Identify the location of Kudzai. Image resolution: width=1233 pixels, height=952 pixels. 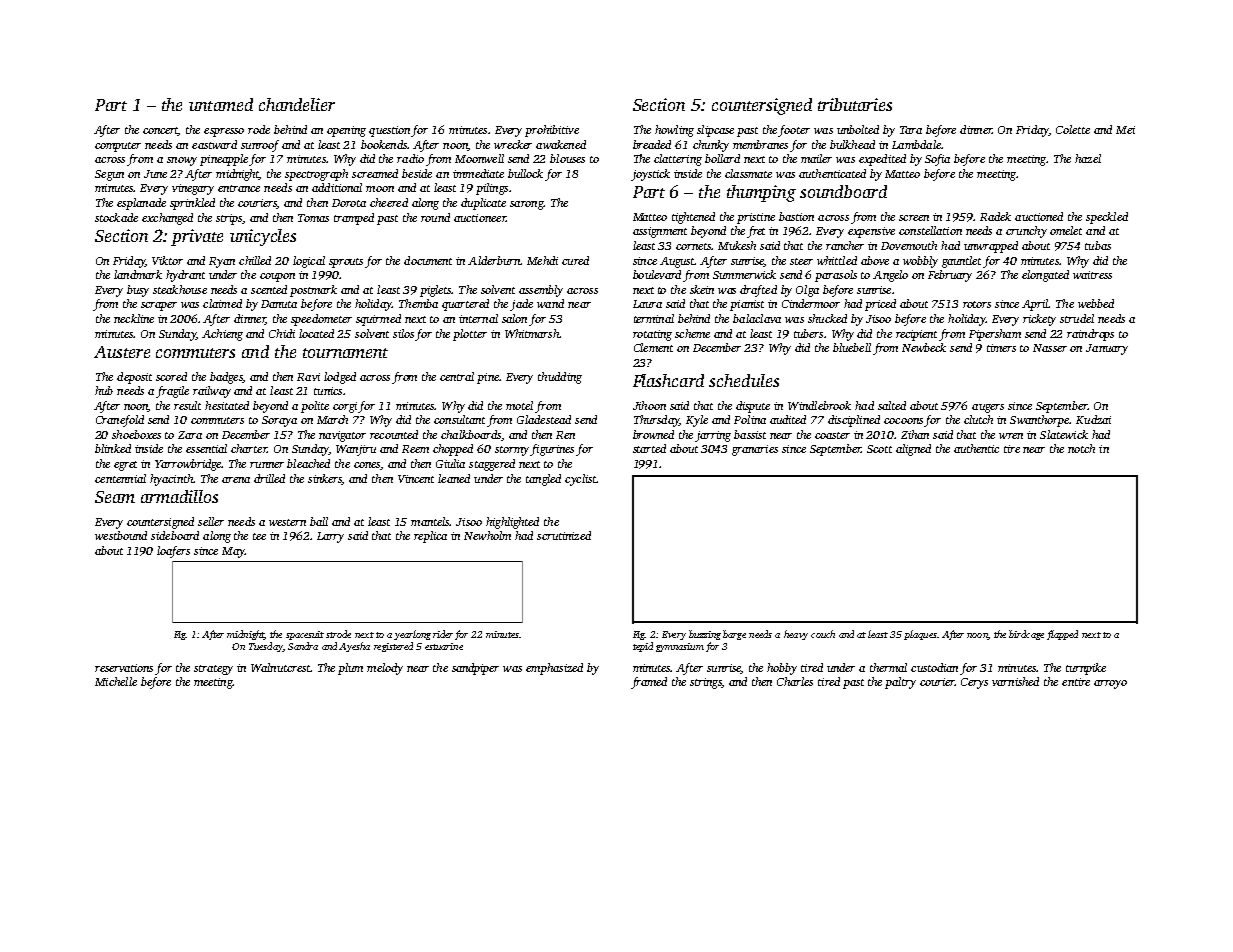
(1093, 419).
